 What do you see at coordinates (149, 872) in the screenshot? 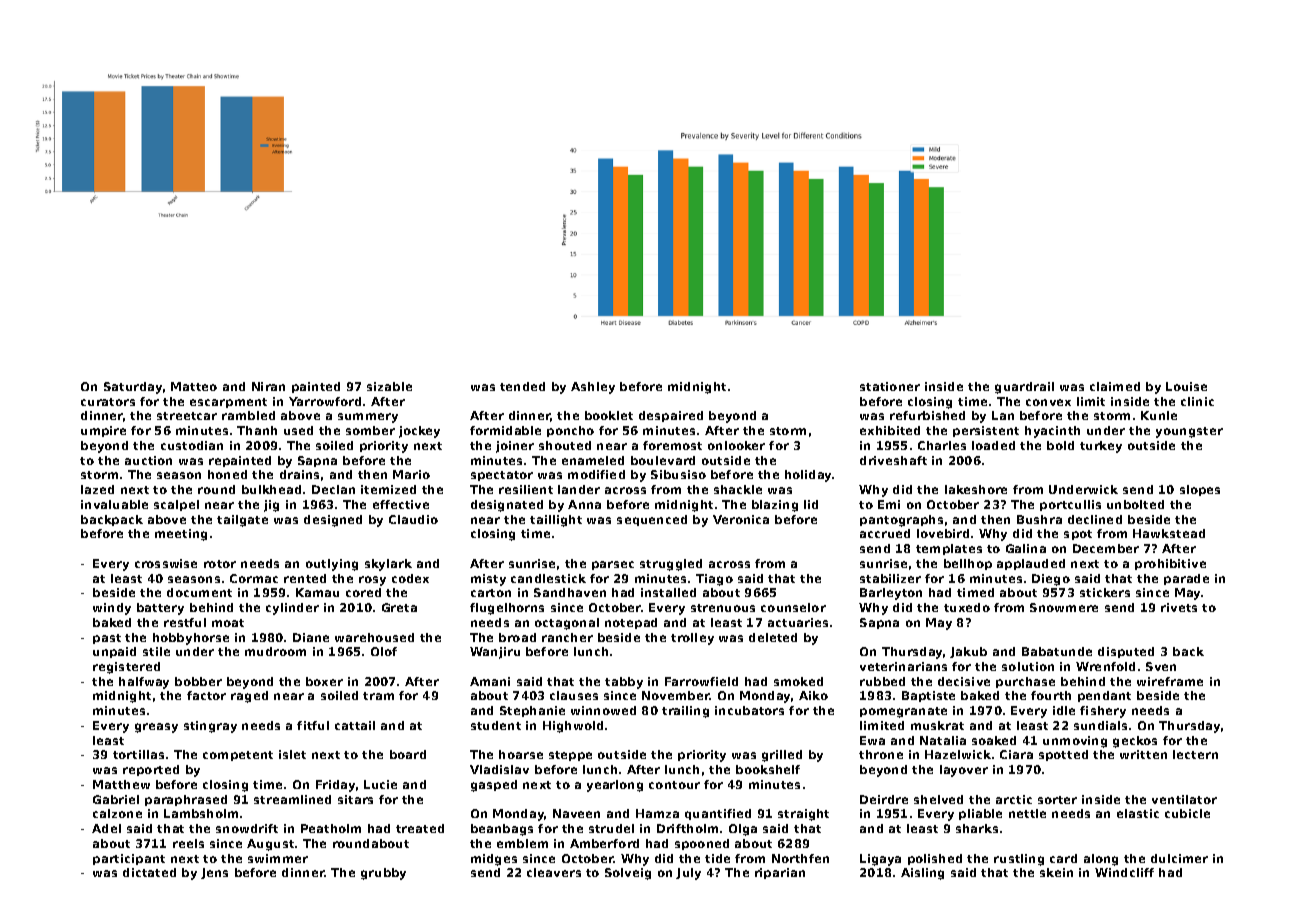
I see `dictated` at bounding box center [149, 872].
